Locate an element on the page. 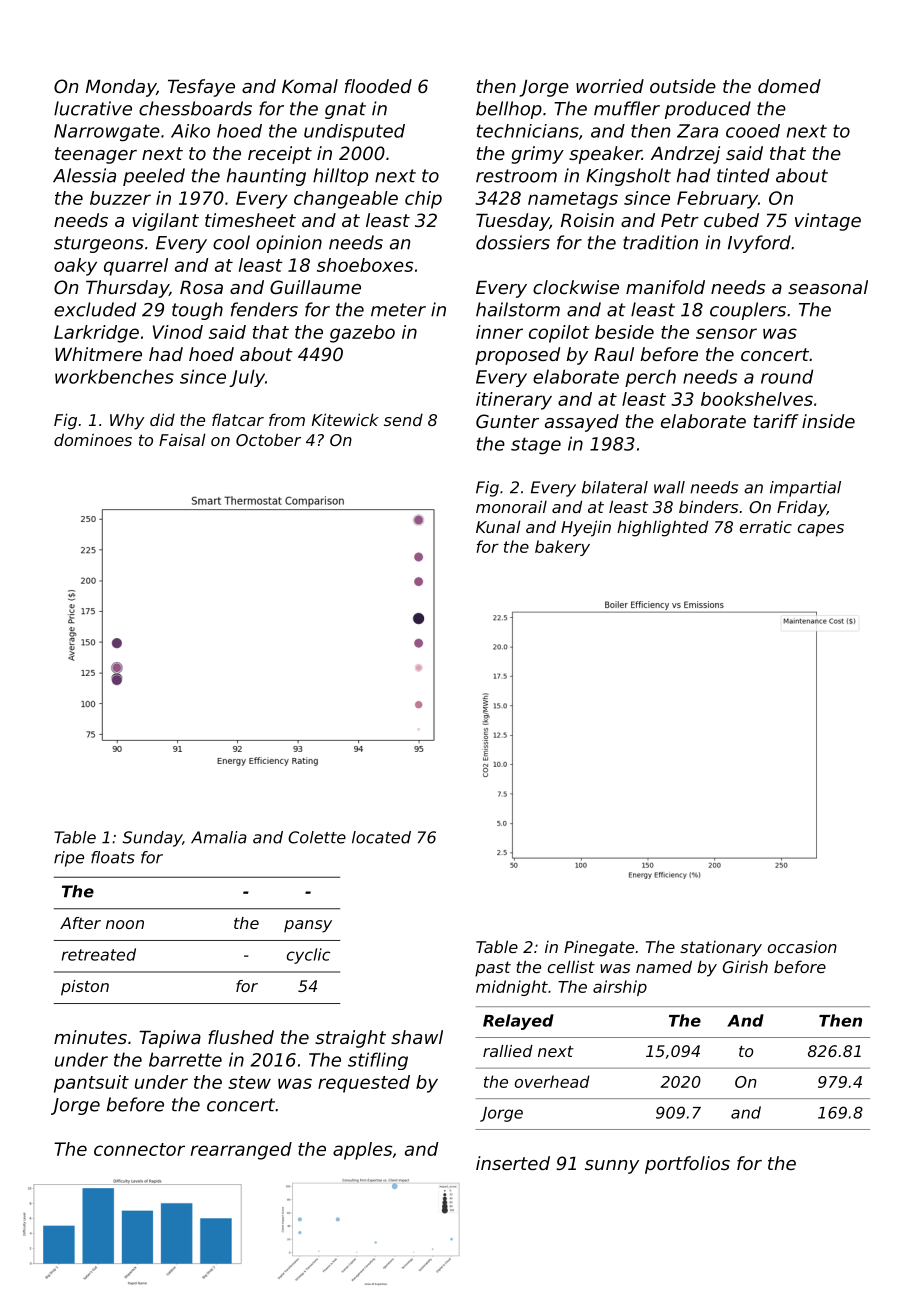 Image resolution: width=924 pixels, height=1311 pixels. capes is located at coordinates (821, 530).
